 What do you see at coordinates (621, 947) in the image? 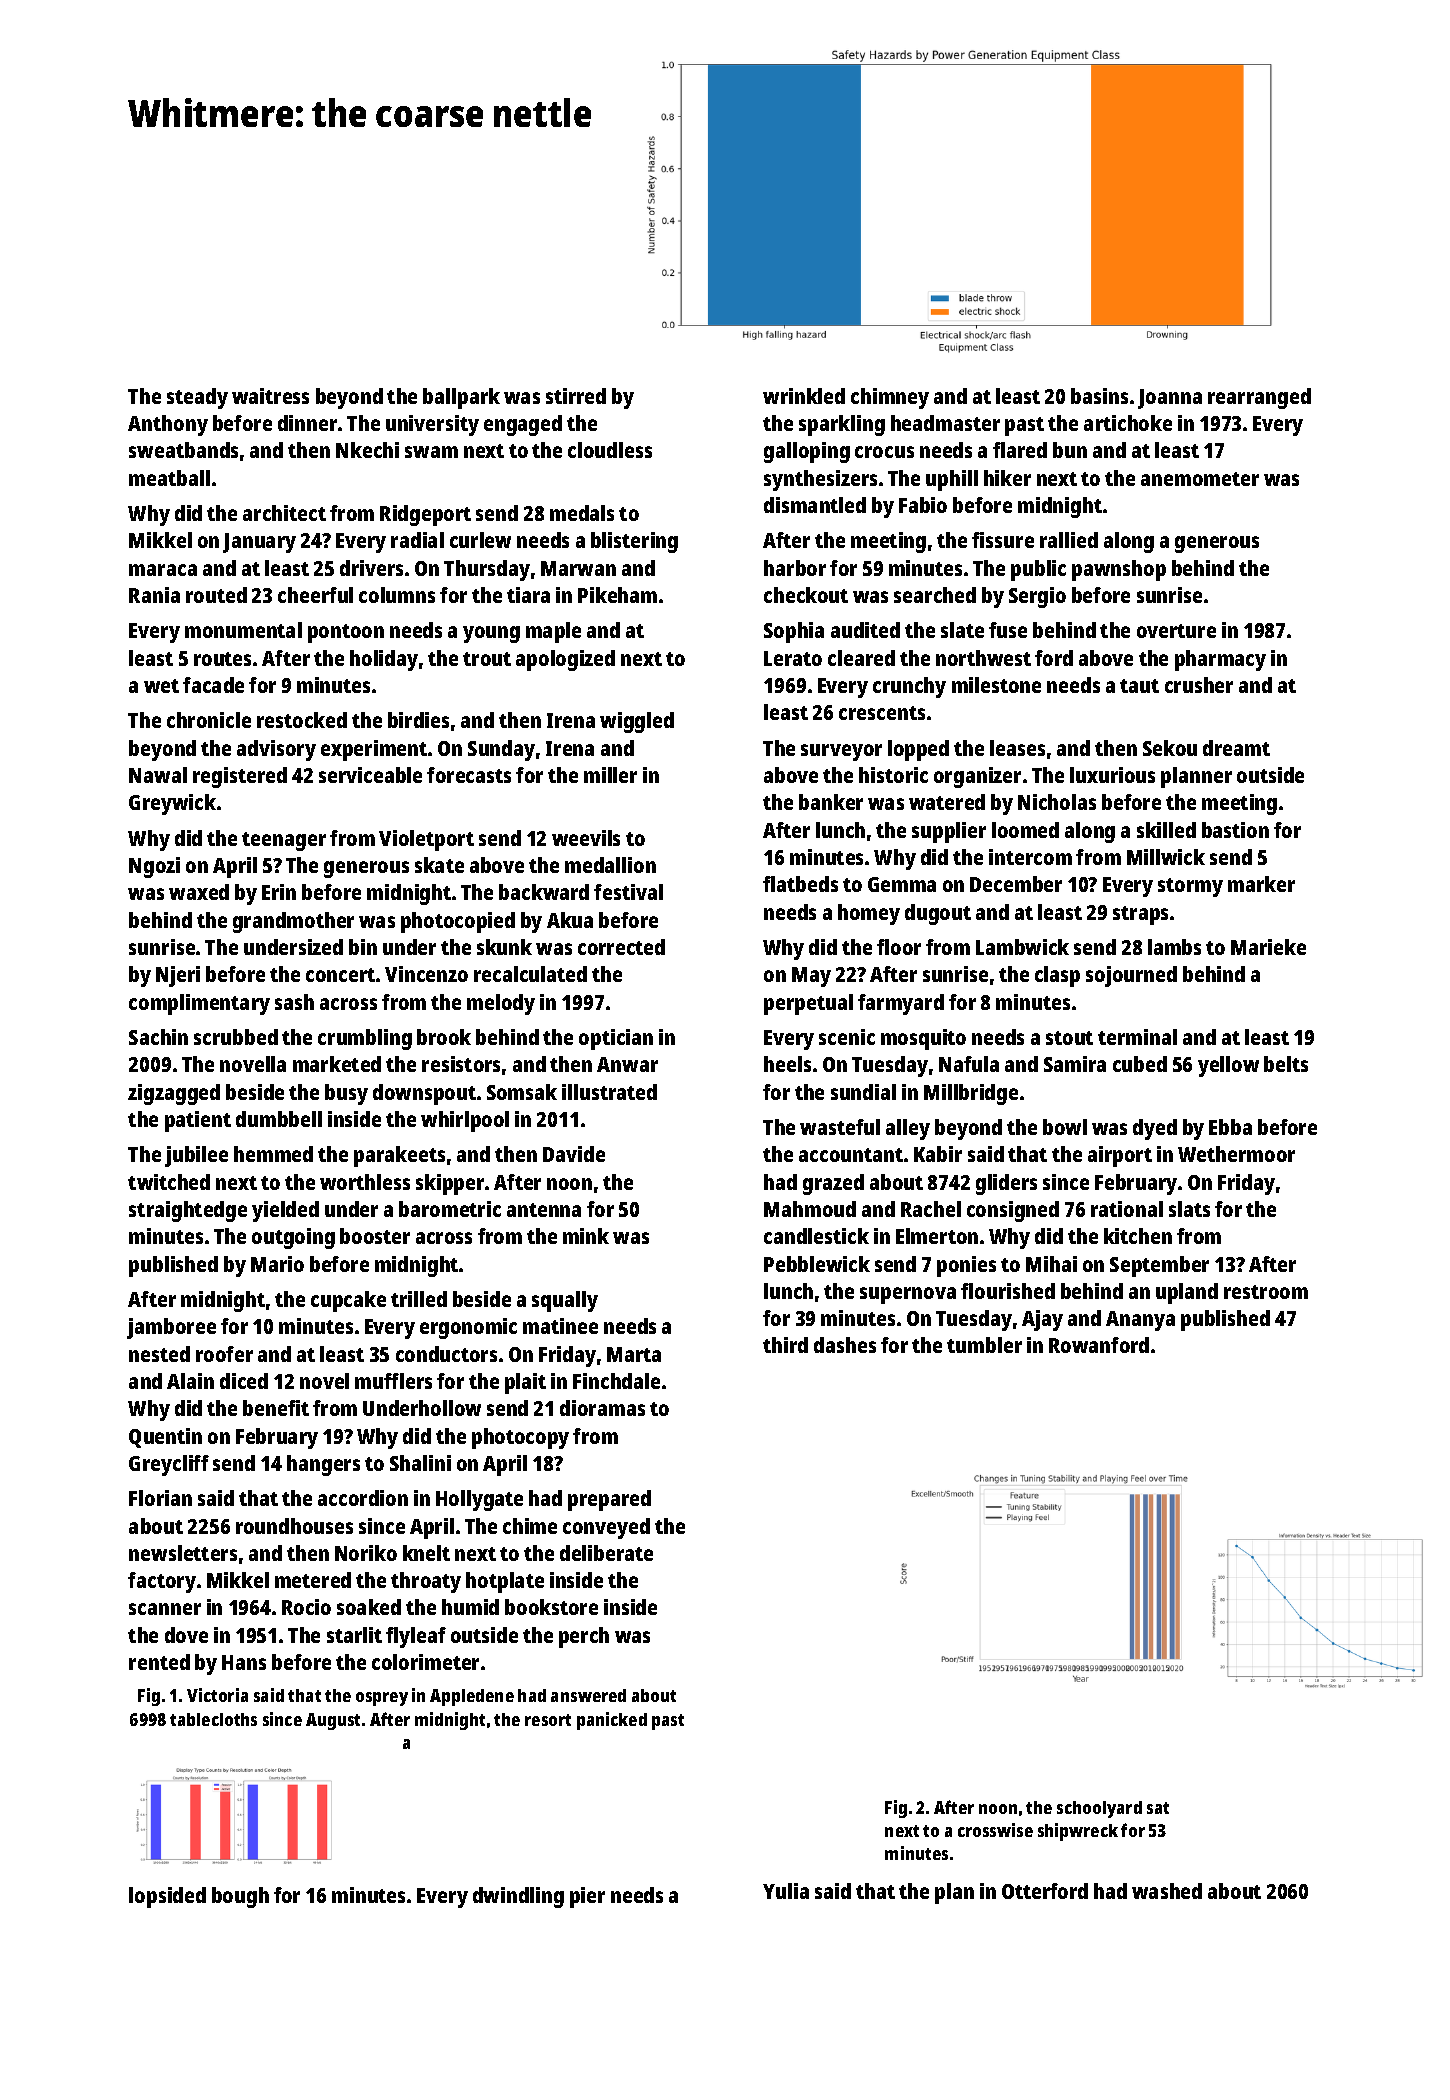
I see `corrected` at bounding box center [621, 947].
